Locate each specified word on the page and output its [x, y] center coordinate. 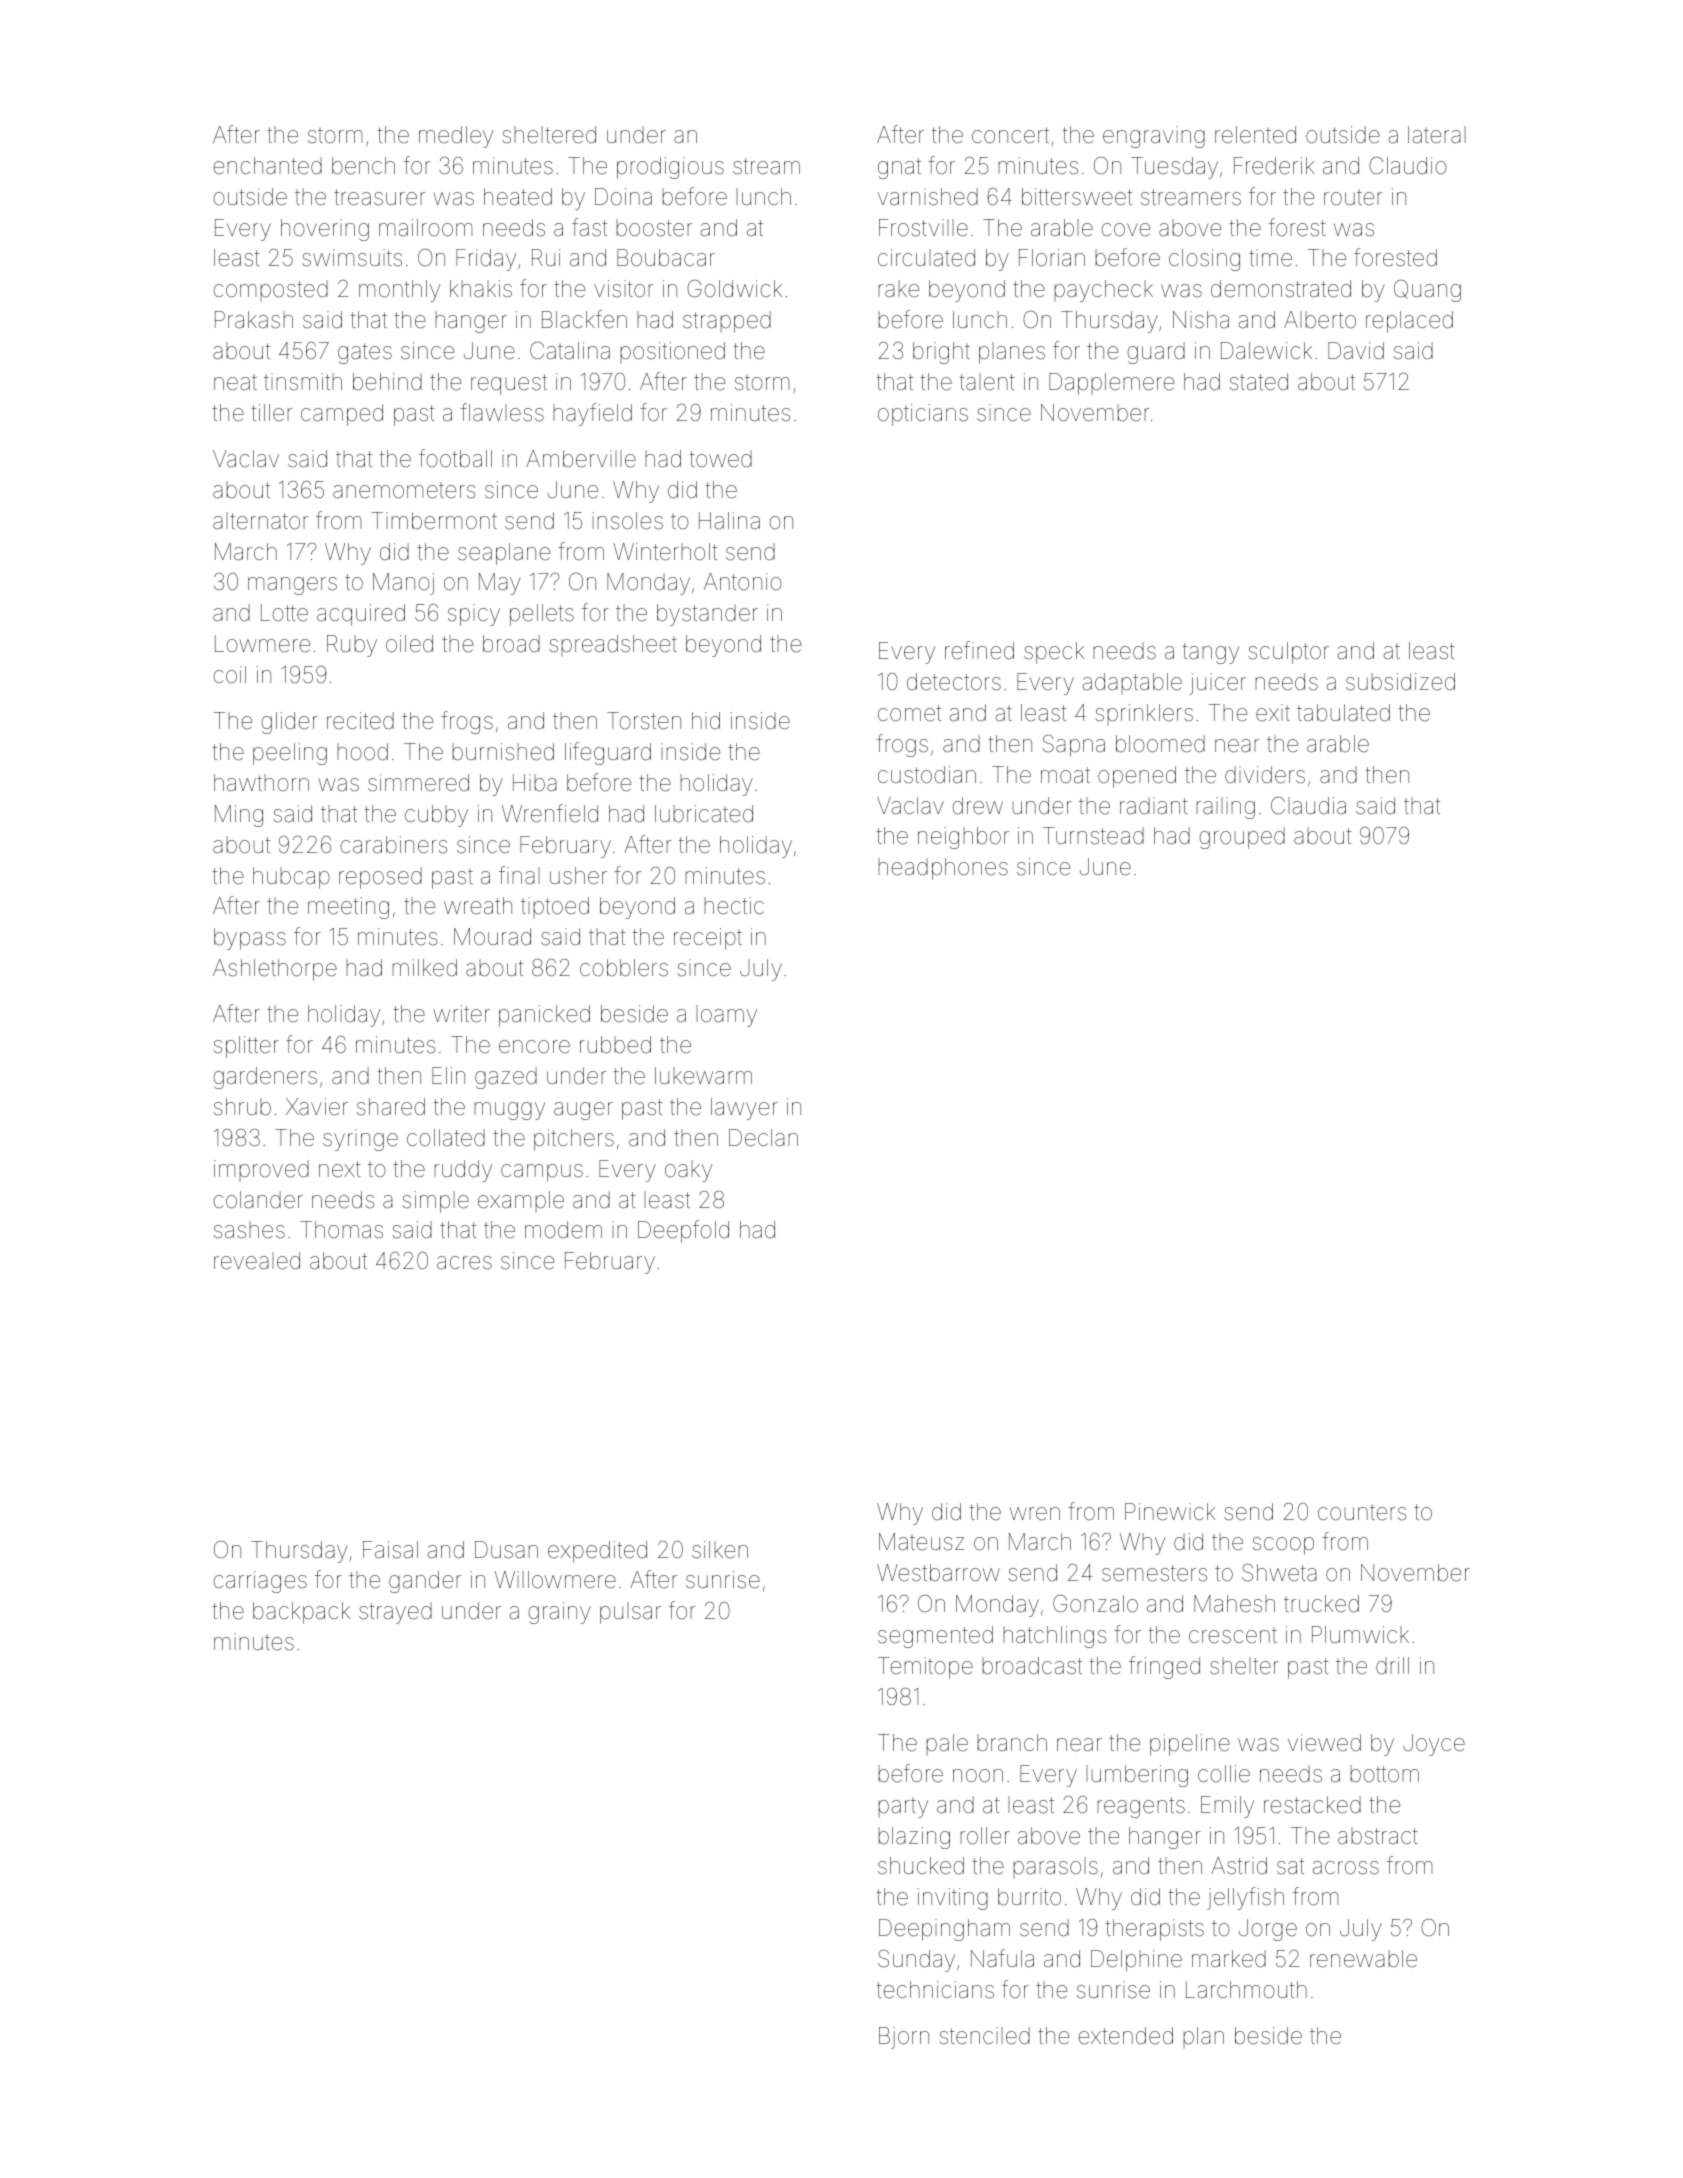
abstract [1378, 1836]
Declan [763, 1138]
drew [977, 806]
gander [425, 1582]
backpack [301, 1613]
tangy [1211, 653]
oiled [409, 644]
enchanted [267, 166]
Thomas [341, 1230]
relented [1255, 135]
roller [985, 1836]
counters [1362, 1513]
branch [1012, 1743]
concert [1010, 135]
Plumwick [1360, 1634]
